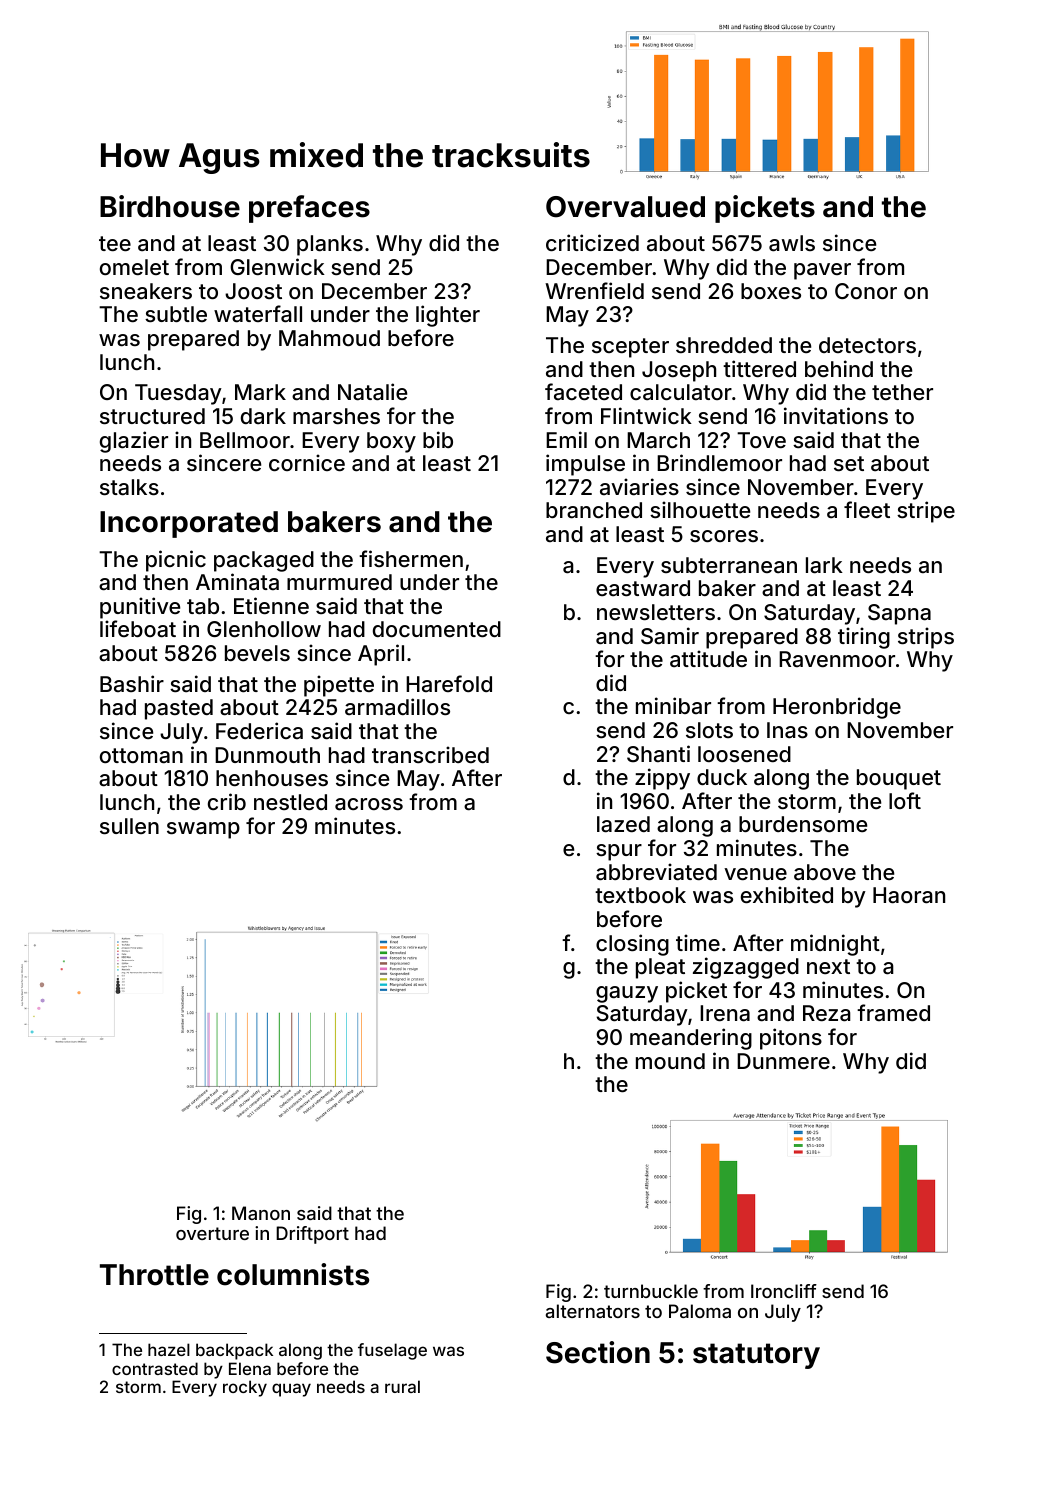 This document has width=1055, height=1498. Describe the element at coordinates (867, 509) in the document. I see `fleet` at that location.
